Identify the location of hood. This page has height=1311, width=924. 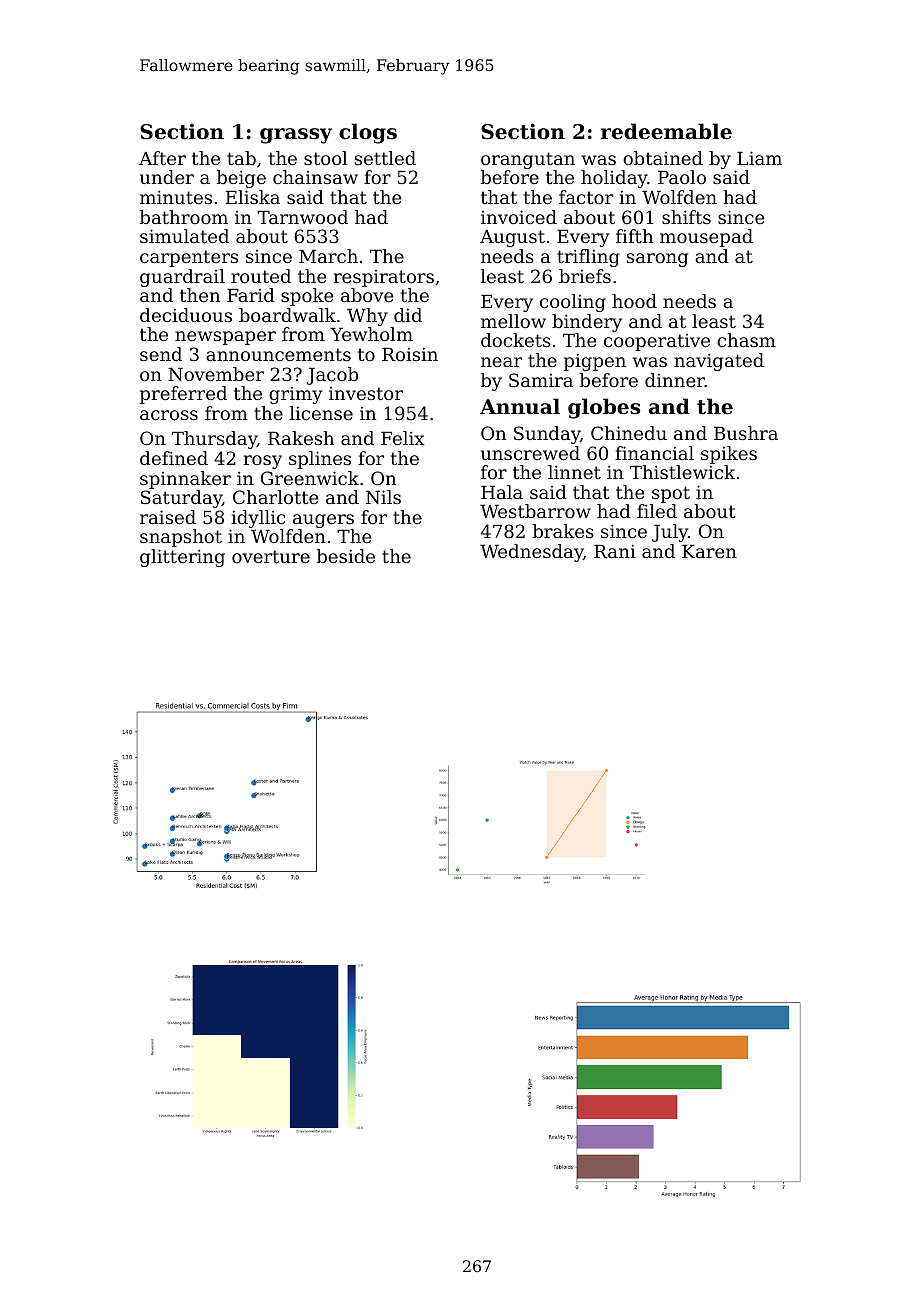
(634, 301).
